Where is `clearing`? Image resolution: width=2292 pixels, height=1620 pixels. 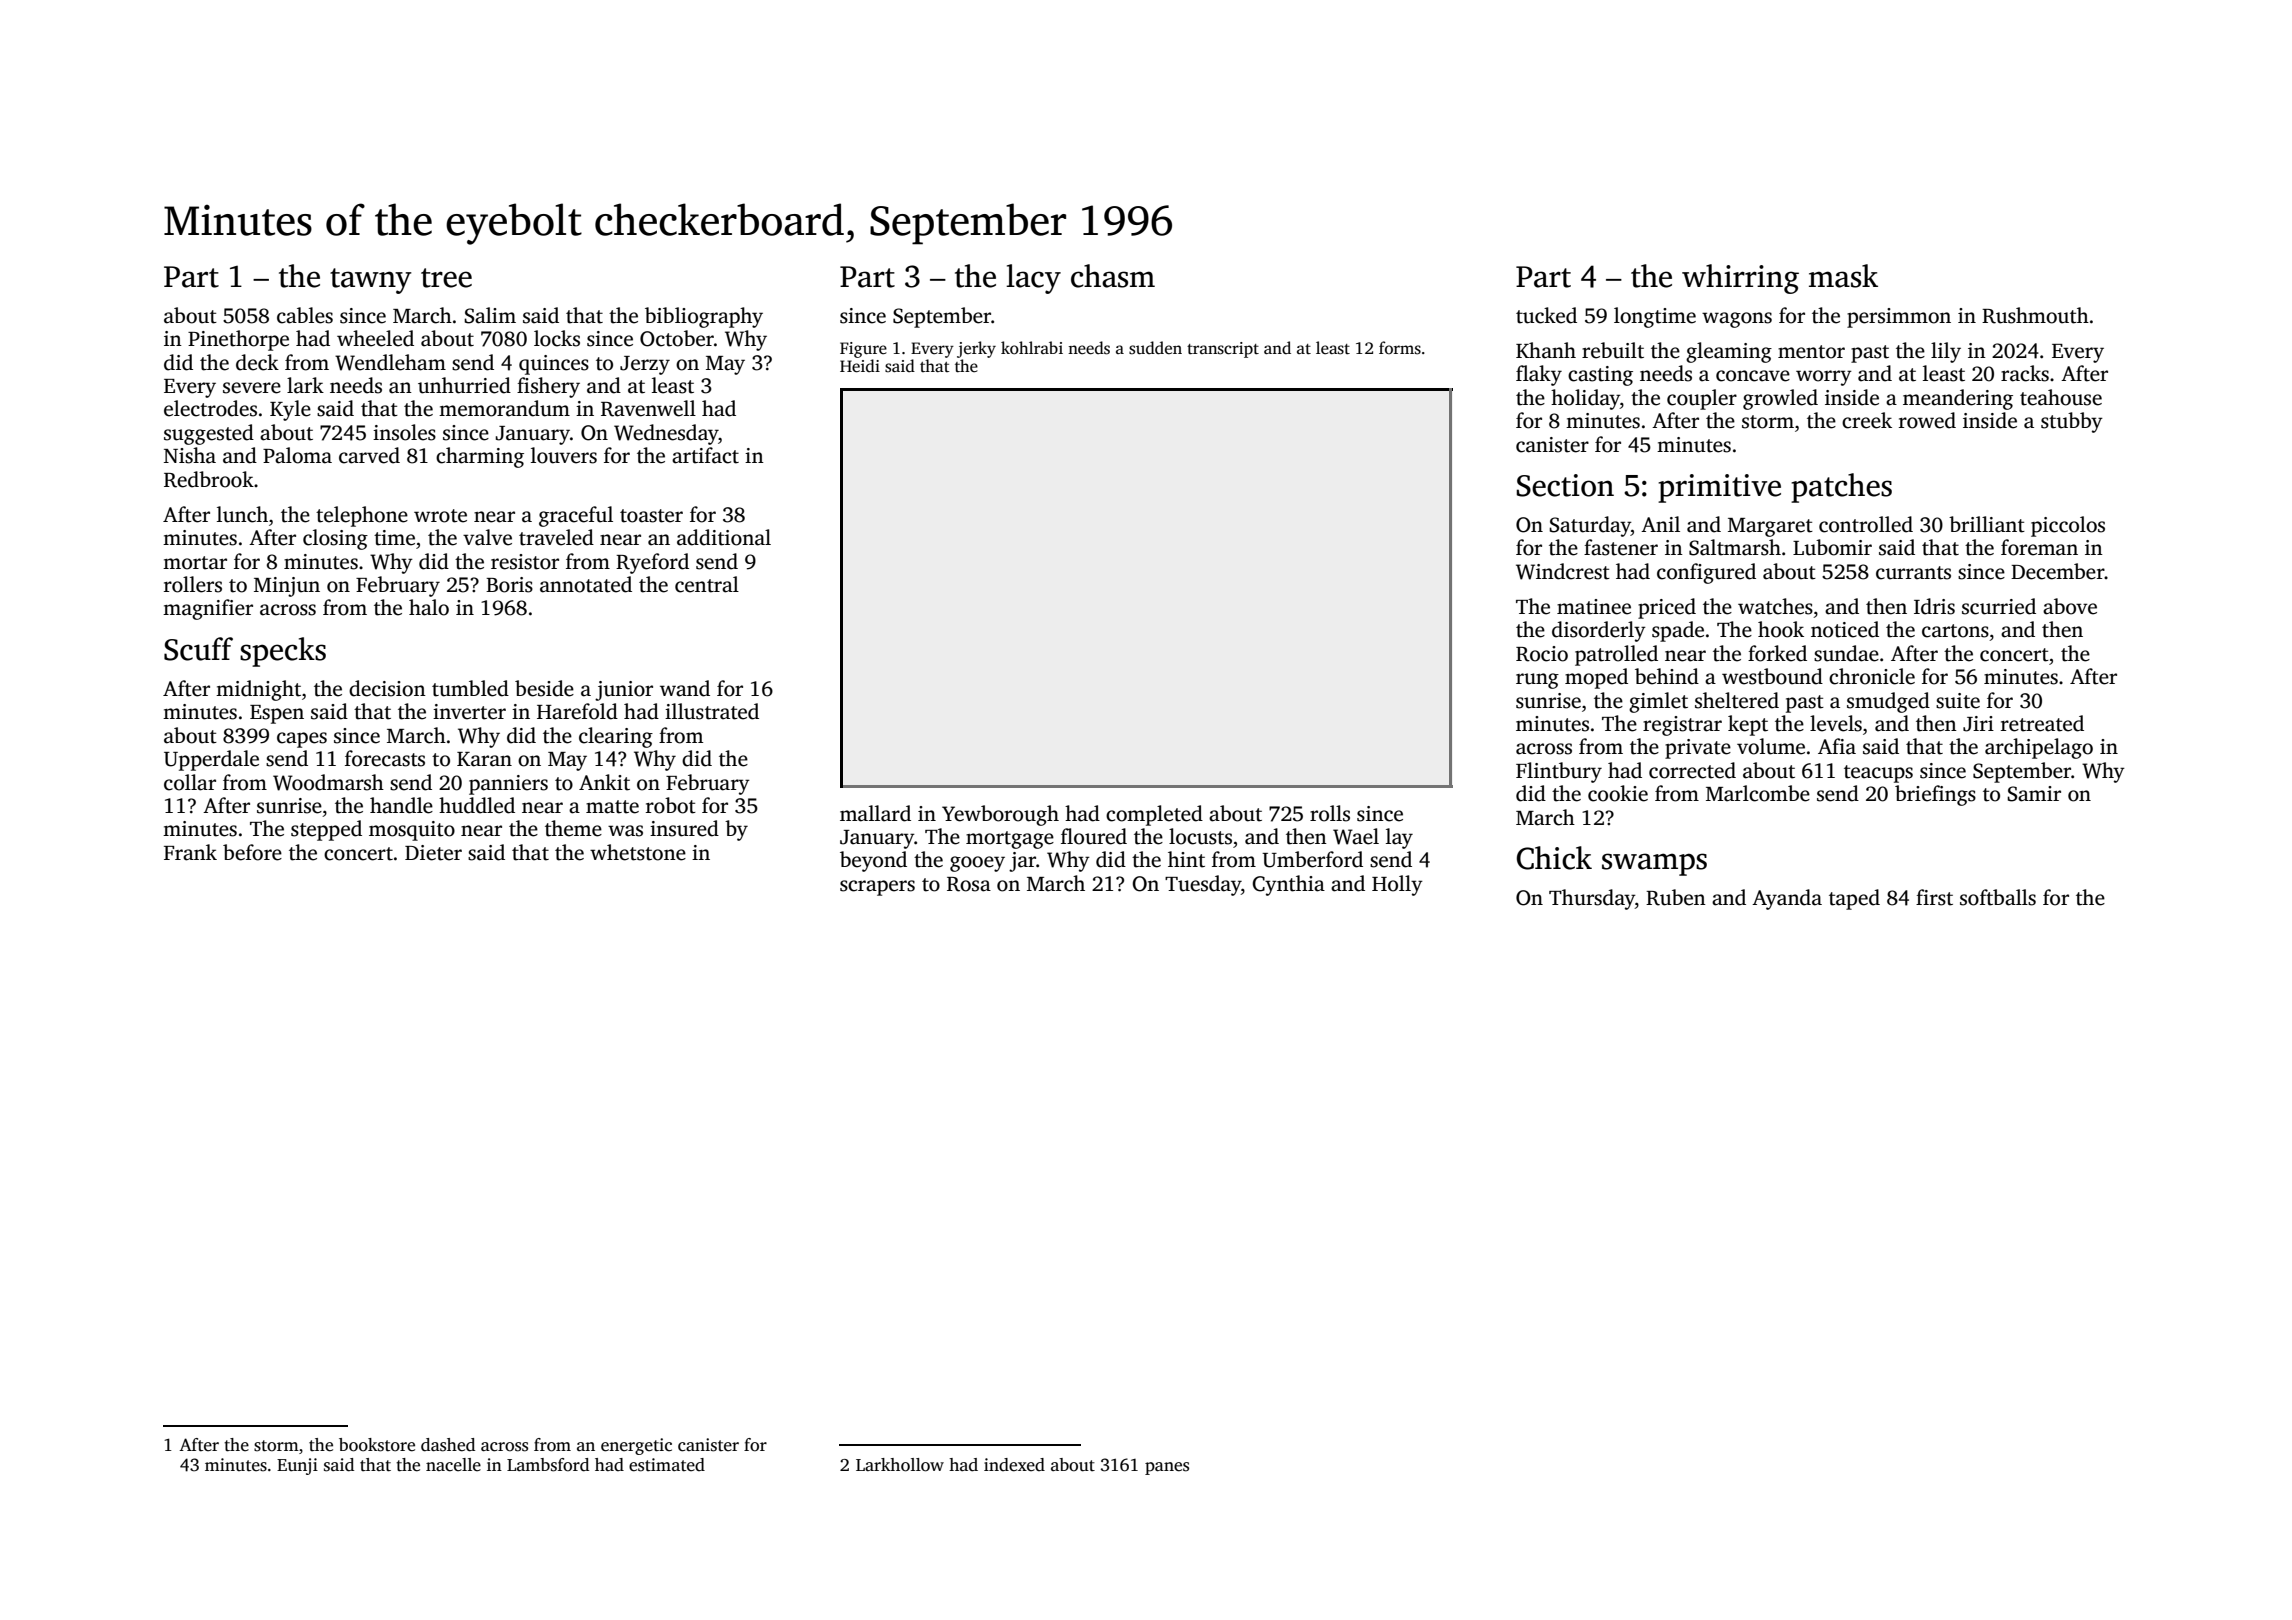 clearing is located at coordinates (616, 737).
